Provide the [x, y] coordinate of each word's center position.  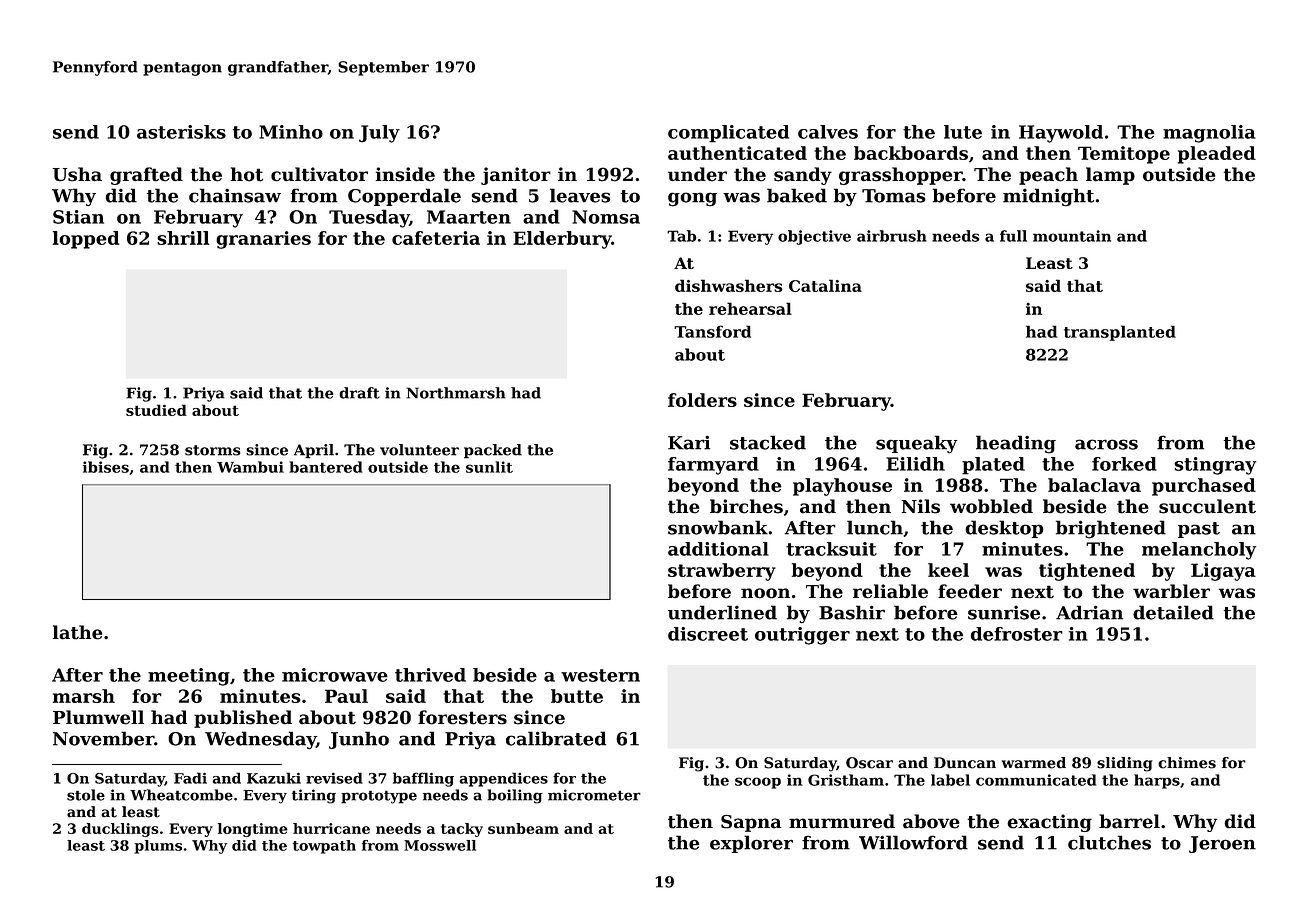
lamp [1110, 176]
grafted [146, 176]
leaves [580, 195]
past [1199, 530]
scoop [758, 783]
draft [359, 393]
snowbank [718, 527]
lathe [77, 632]
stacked [768, 442]
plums [158, 847]
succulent [1207, 506]
